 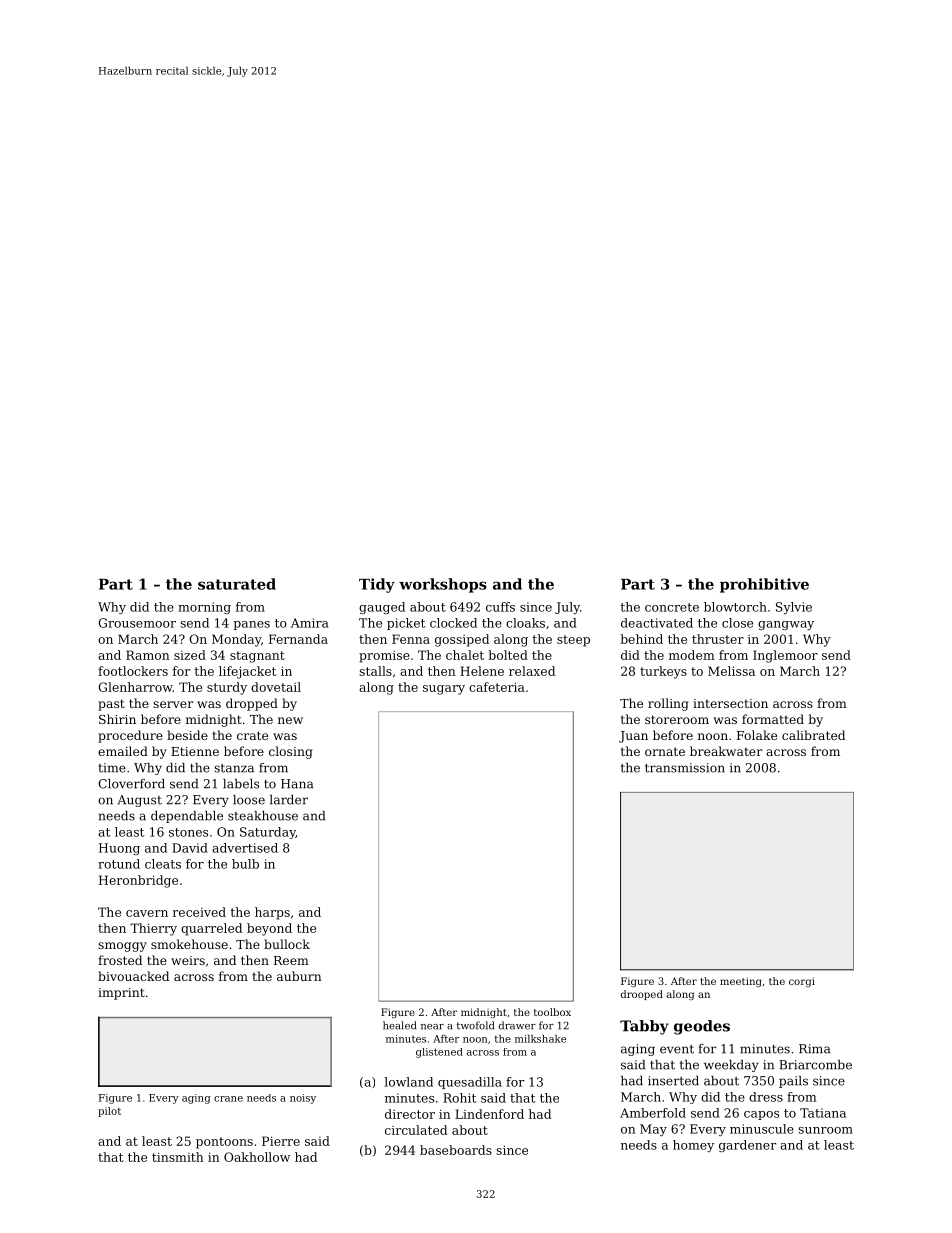 I want to click on workshops, so click(x=443, y=585).
